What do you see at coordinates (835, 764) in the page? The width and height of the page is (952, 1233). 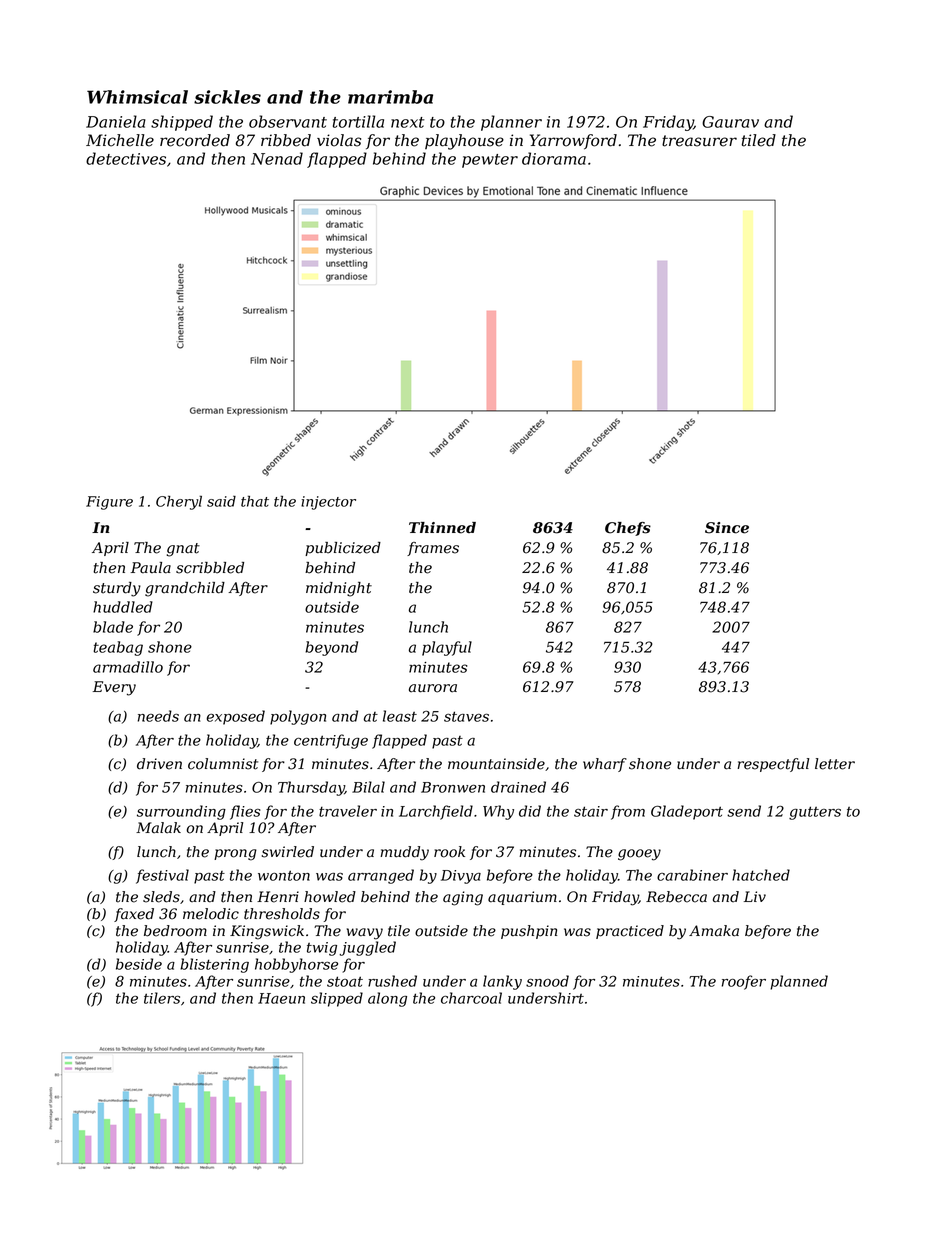 I see `letter` at bounding box center [835, 764].
